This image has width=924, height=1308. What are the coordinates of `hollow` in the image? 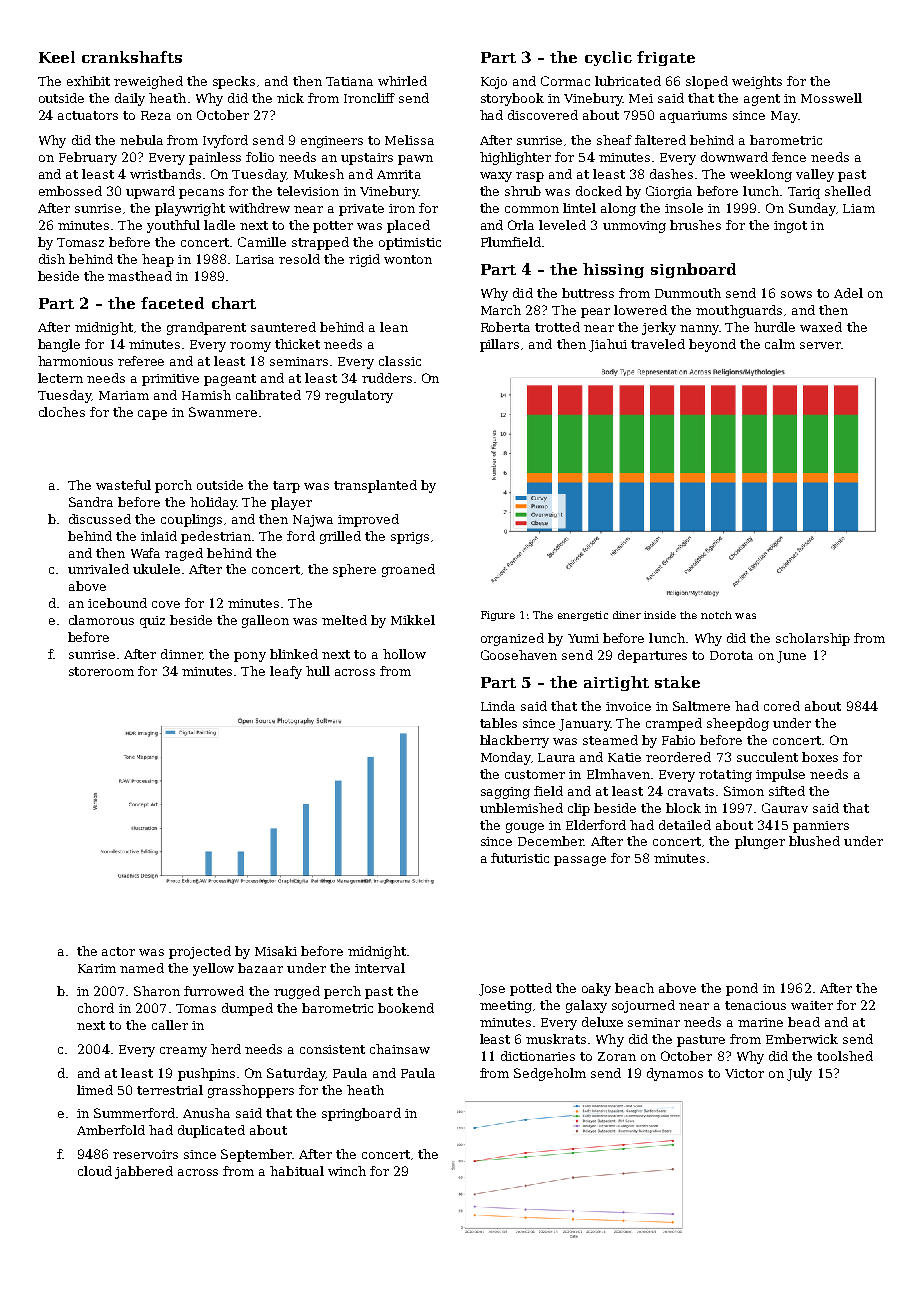 It's located at (404, 654).
